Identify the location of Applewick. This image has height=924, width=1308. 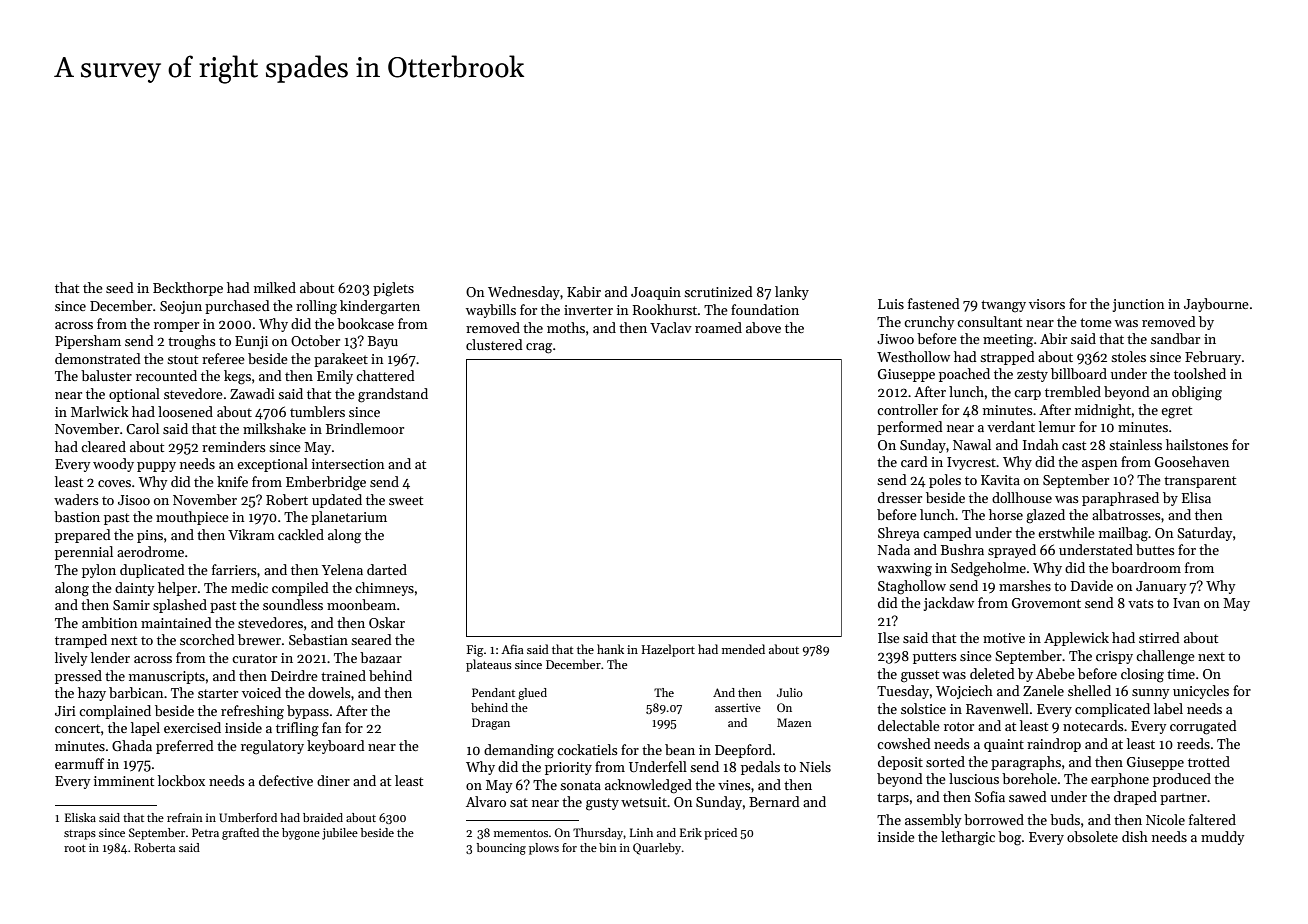
(1076, 639).
